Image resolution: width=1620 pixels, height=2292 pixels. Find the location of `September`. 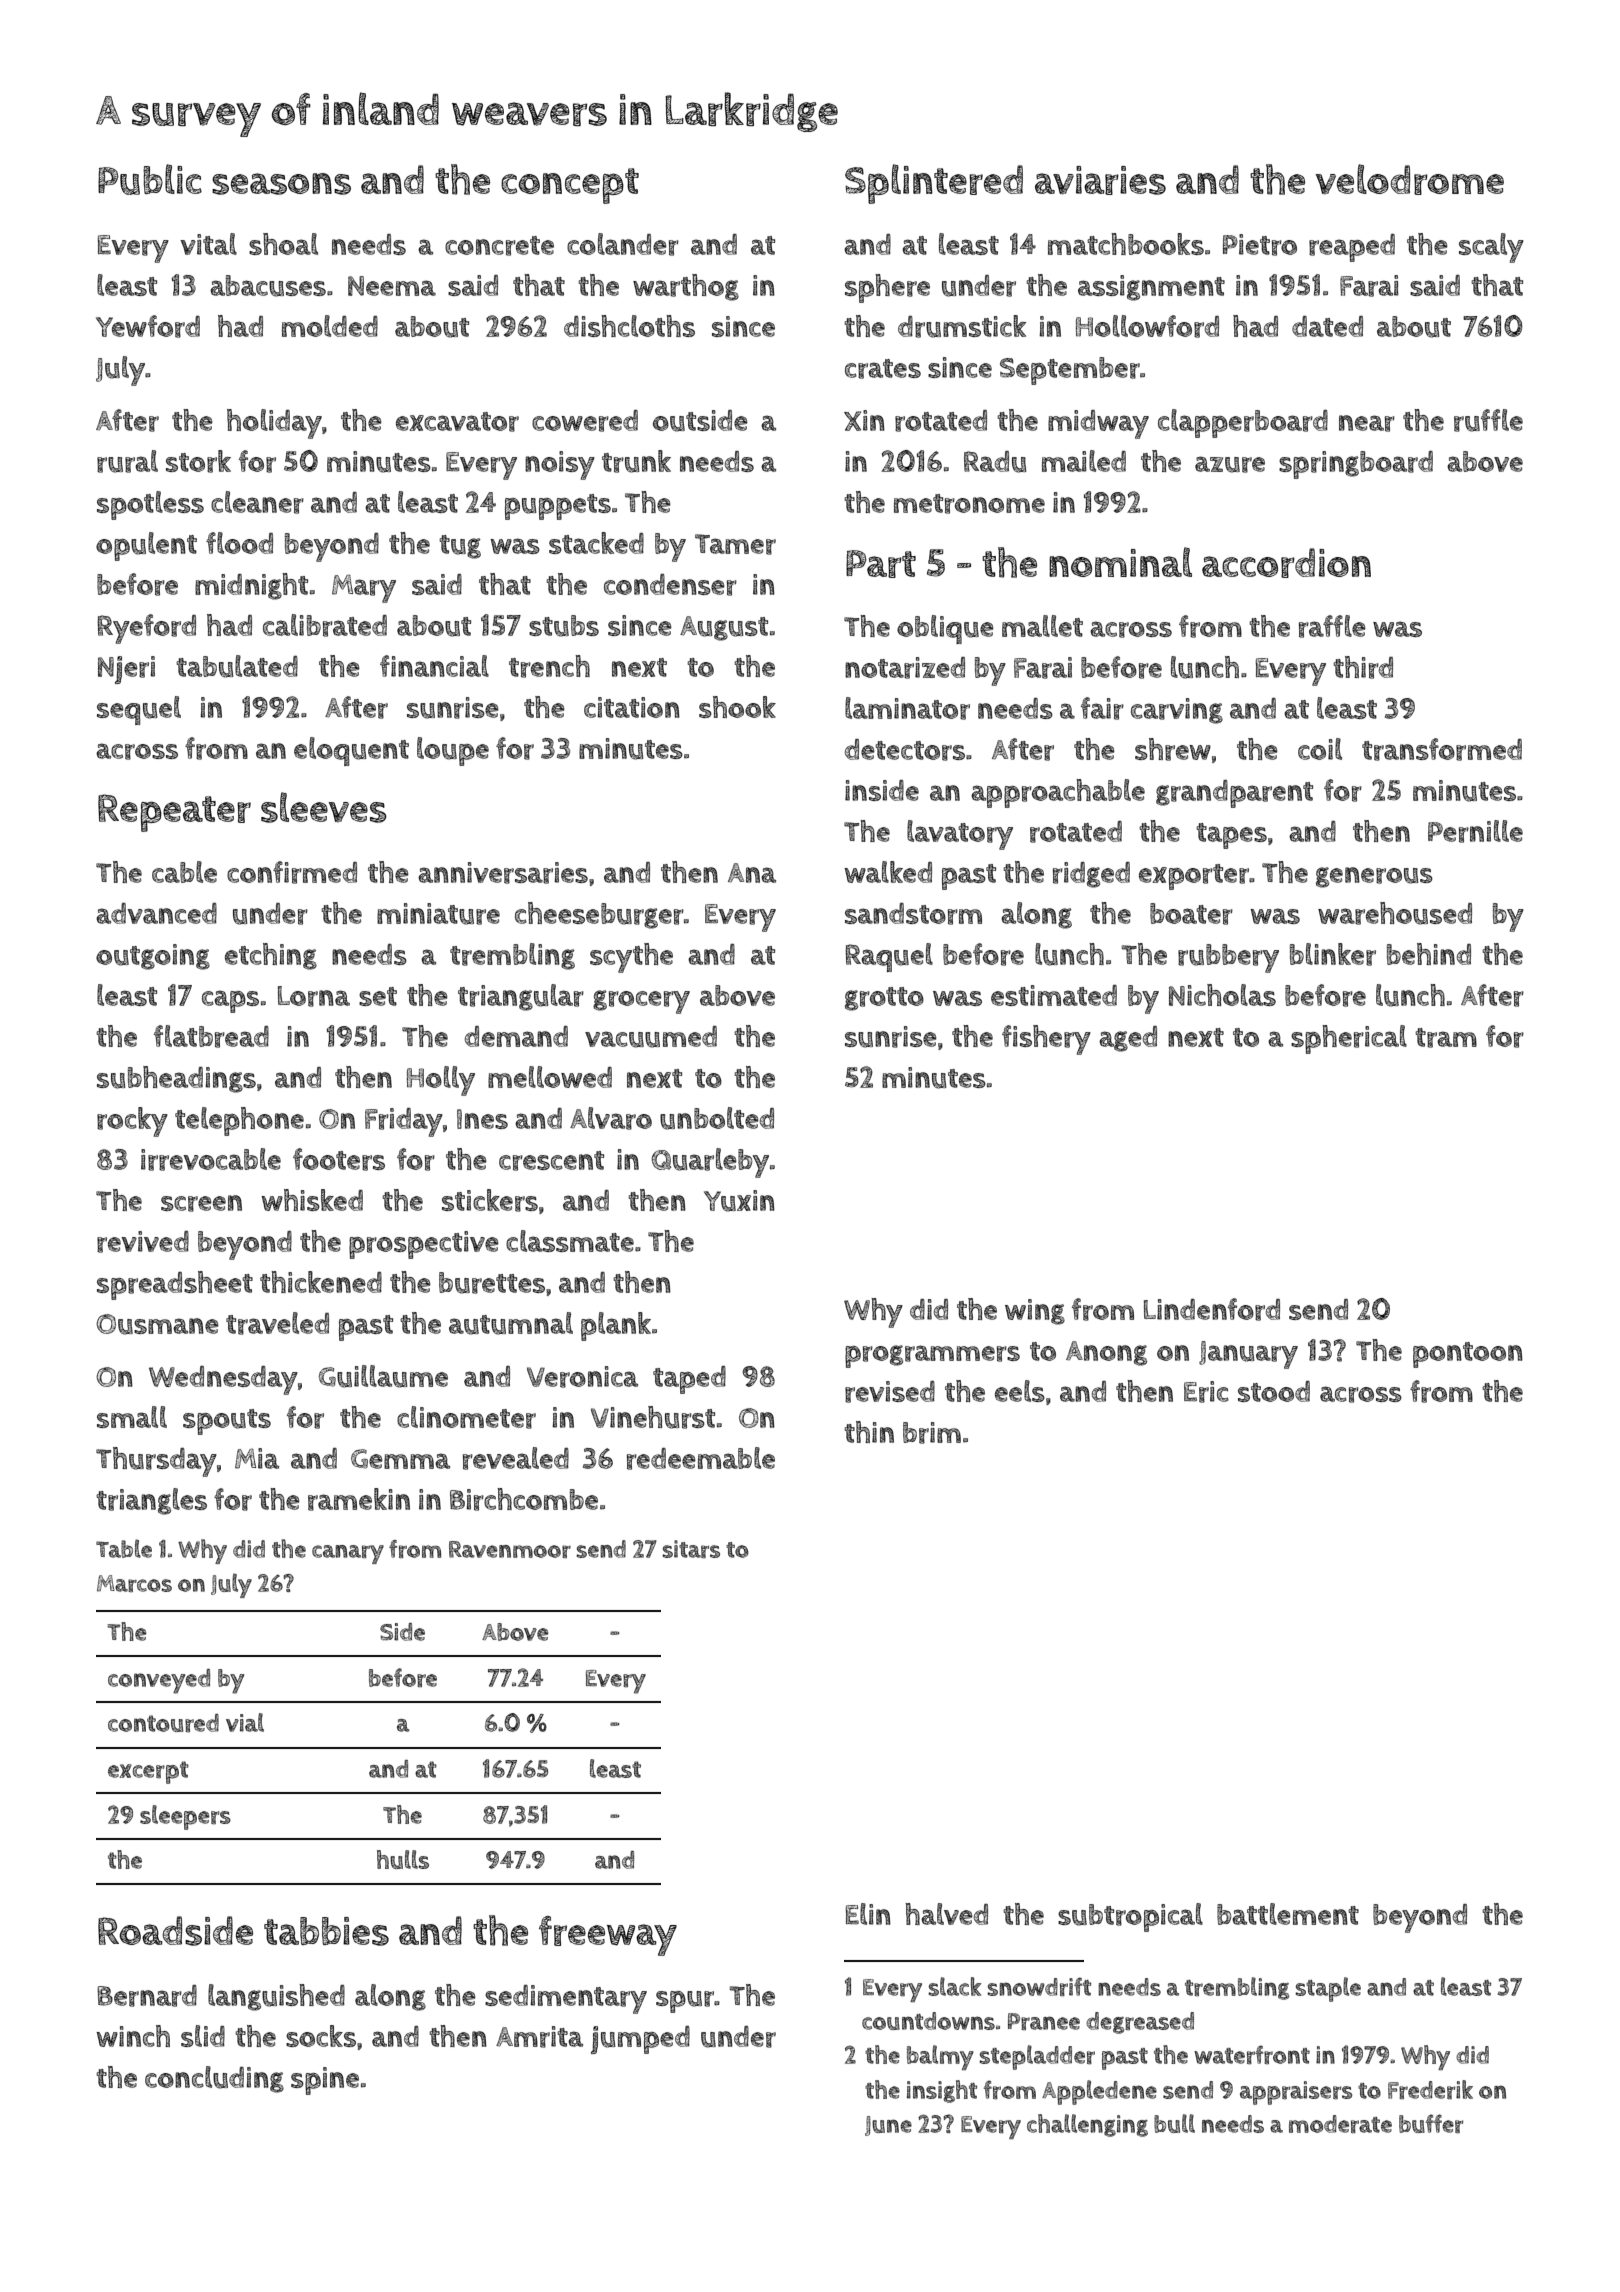

September is located at coordinates (1070, 371).
